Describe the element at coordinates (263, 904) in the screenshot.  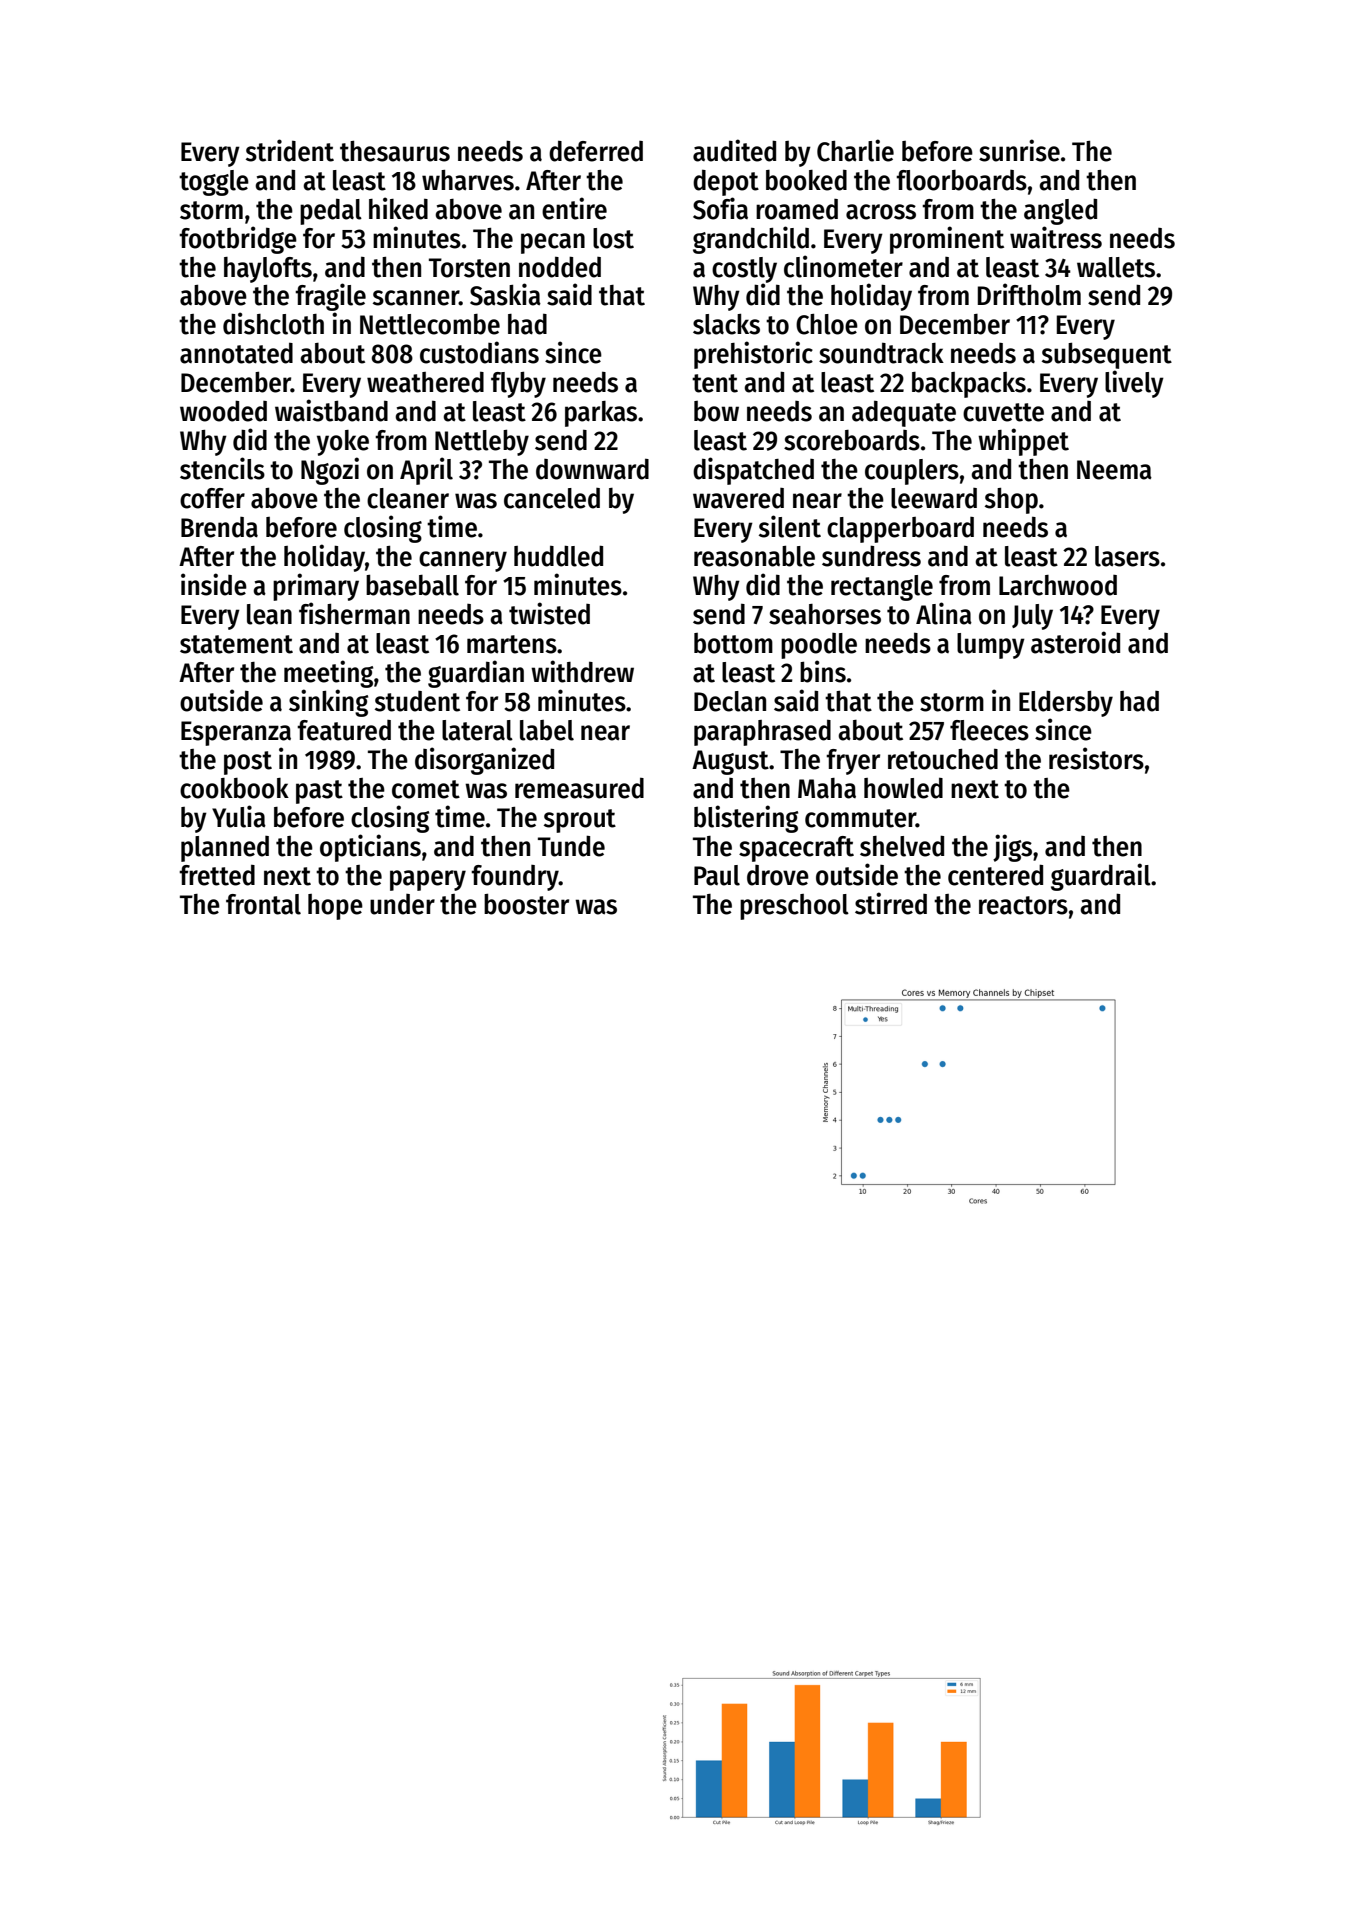
I see `frontal` at that location.
